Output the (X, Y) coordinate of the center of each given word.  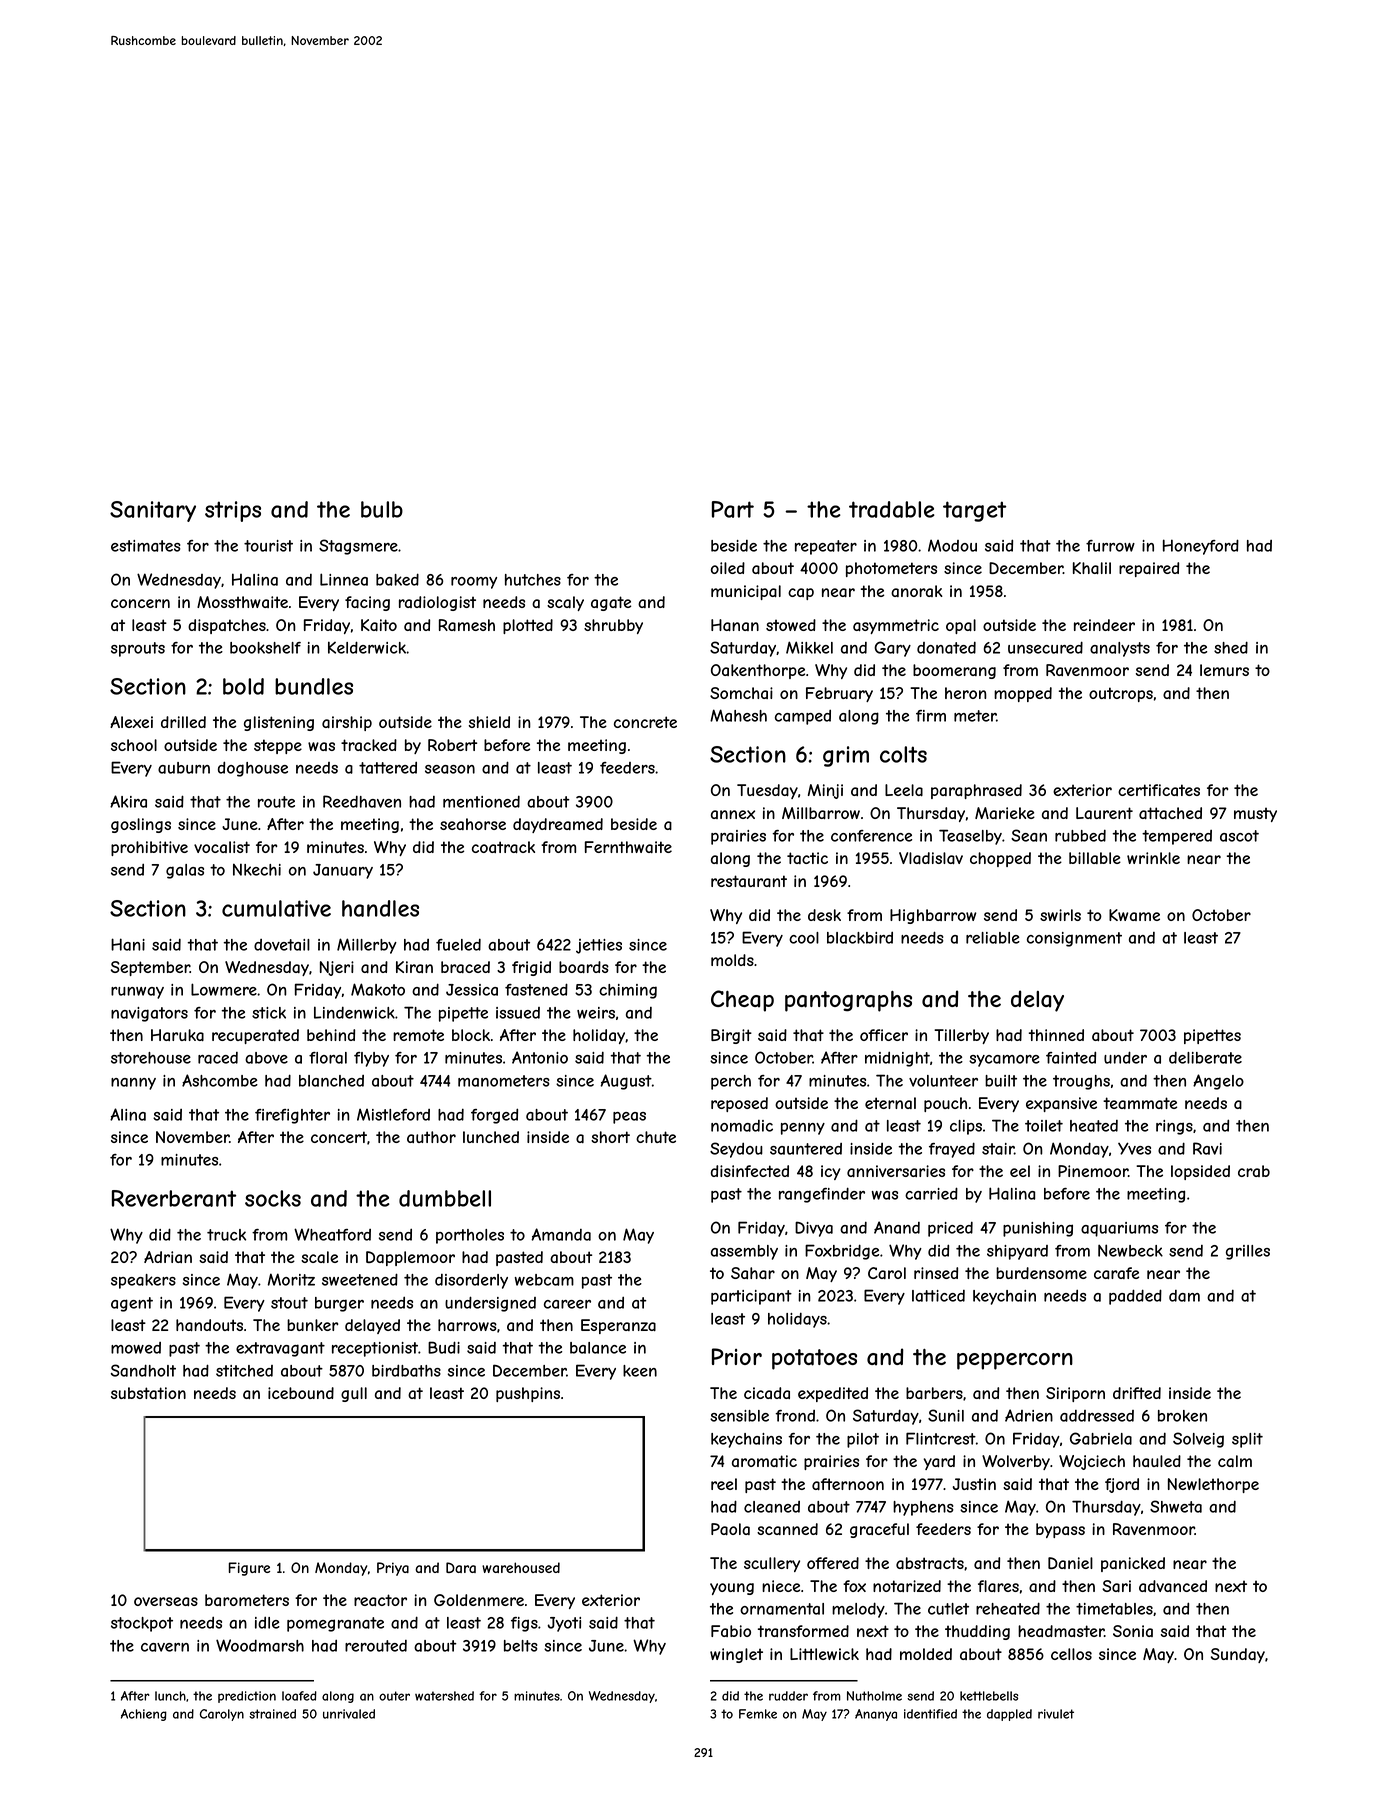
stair (998, 1149)
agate (611, 603)
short (610, 1137)
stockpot (142, 1624)
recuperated (255, 1036)
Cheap (742, 1001)
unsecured (1045, 647)
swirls (1060, 915)
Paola (730, 1529)
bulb (382, 509)
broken (1182, 1416)
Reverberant (174, 1198)
